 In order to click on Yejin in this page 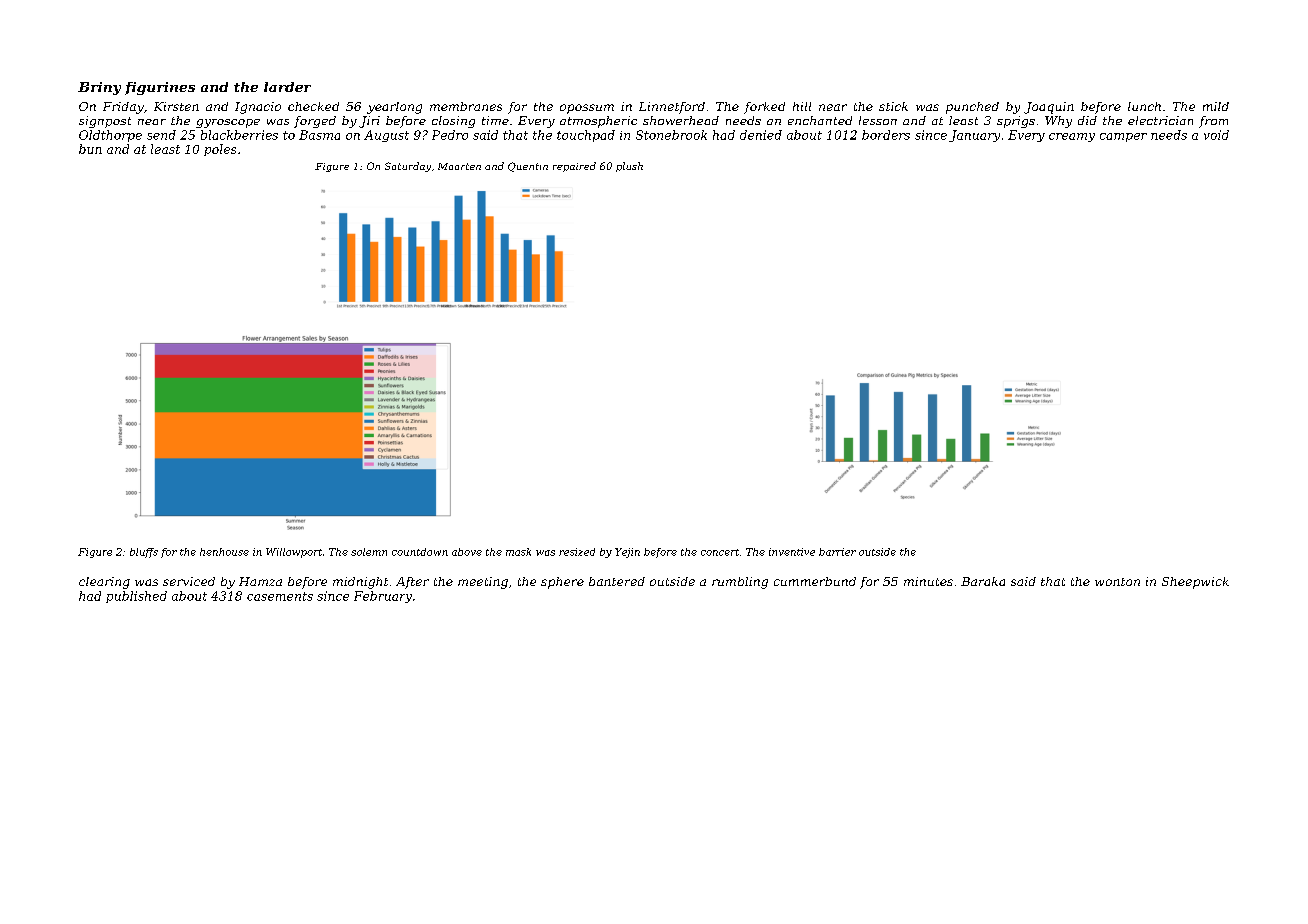, I will do `click(627, 553)`.
